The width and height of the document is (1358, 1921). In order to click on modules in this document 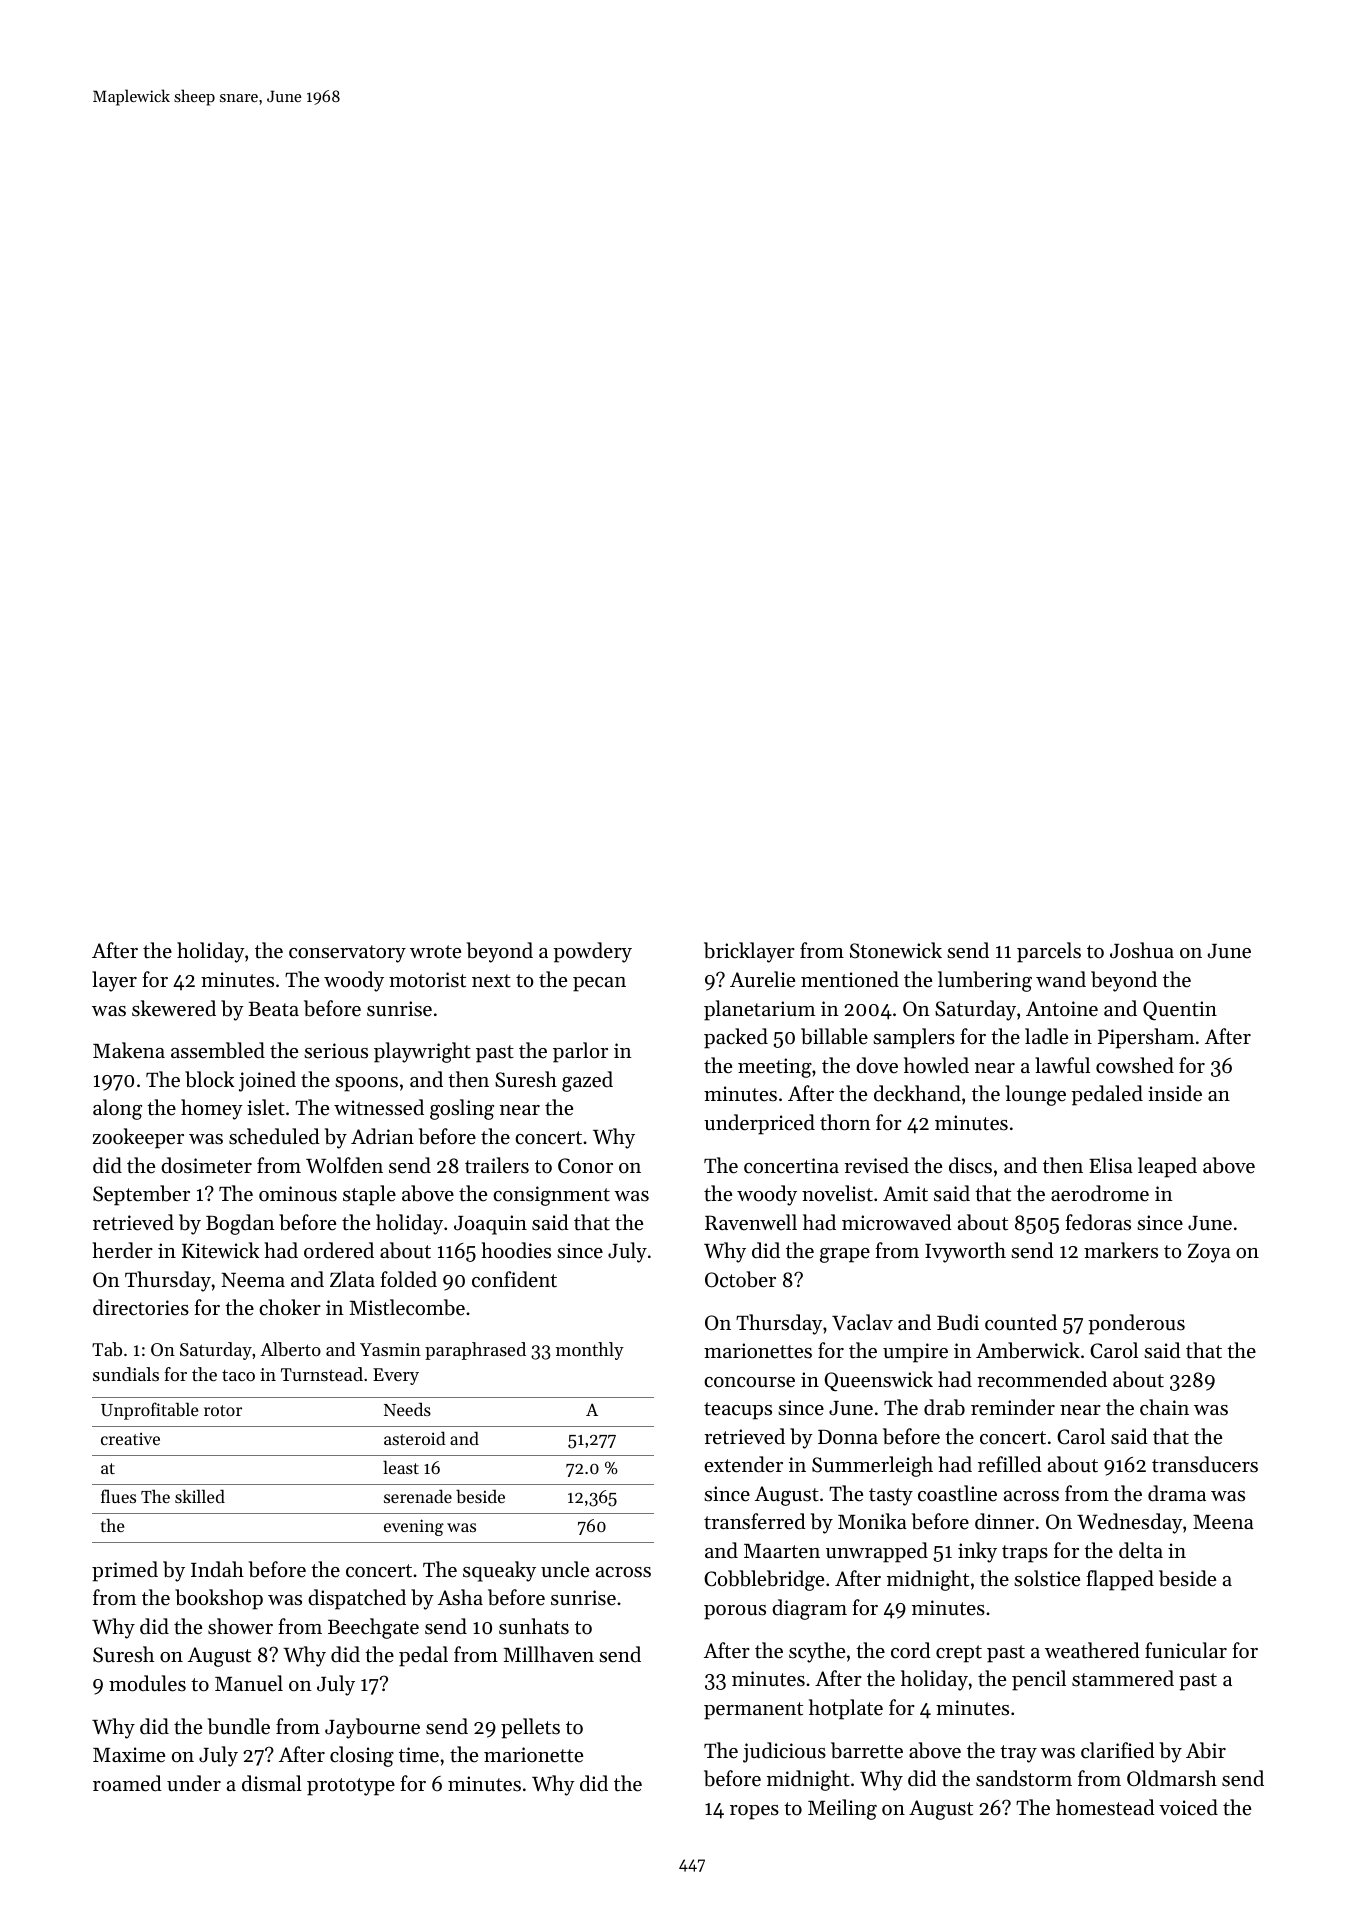, I will do `click(147, 1683)`.
